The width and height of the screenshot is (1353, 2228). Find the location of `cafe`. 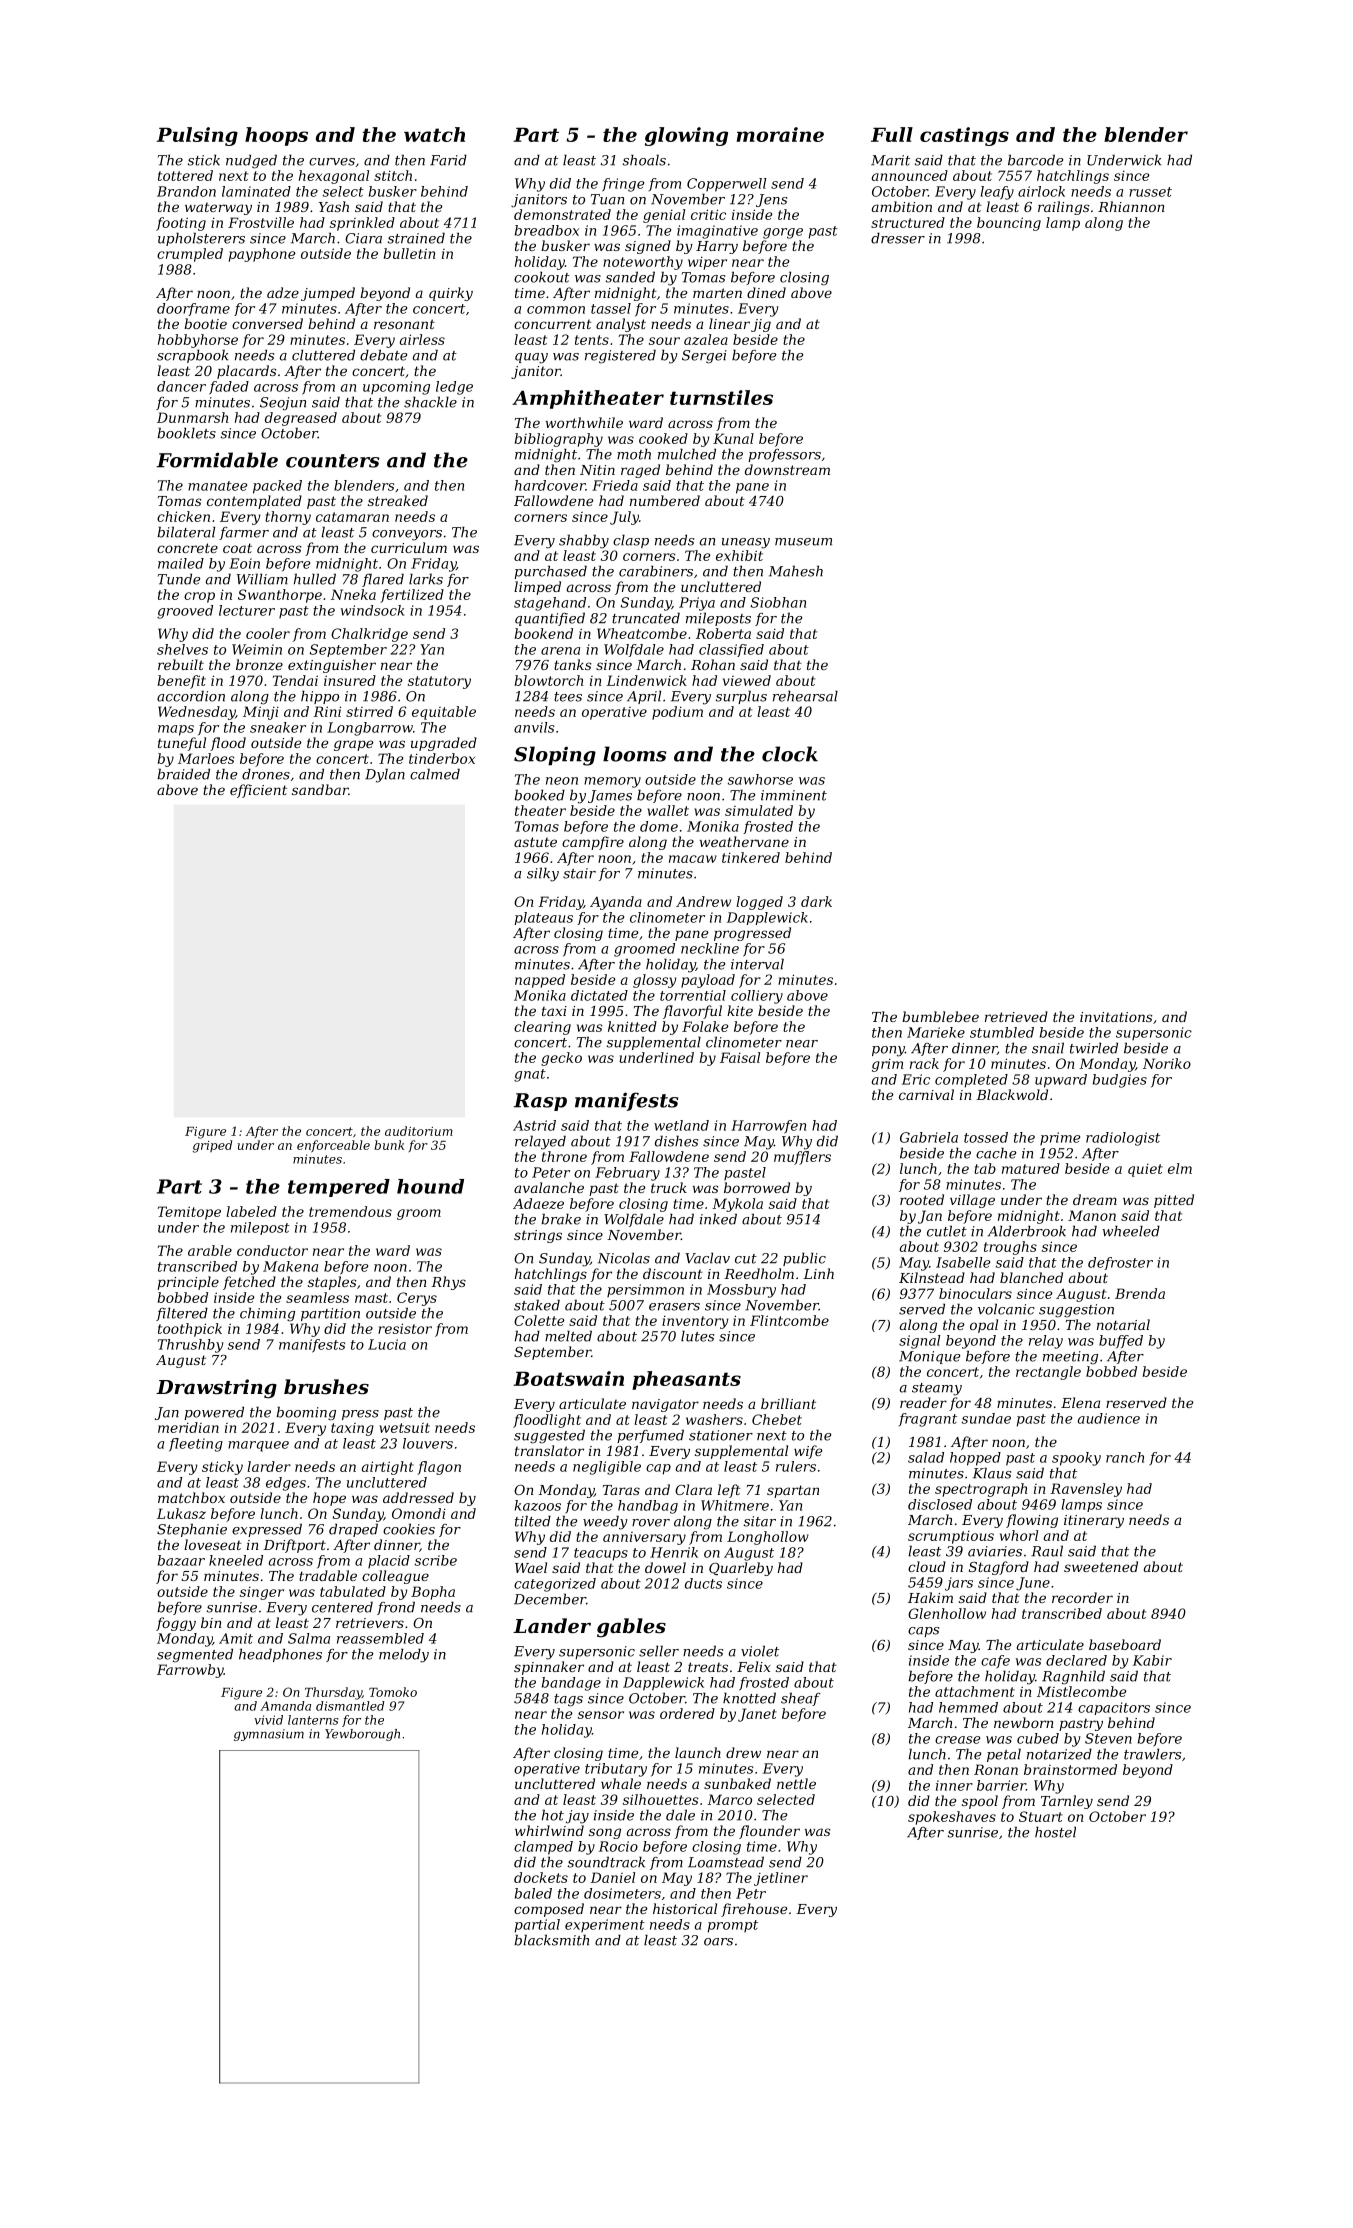

cafe is located at coordinates (995, 1662).
